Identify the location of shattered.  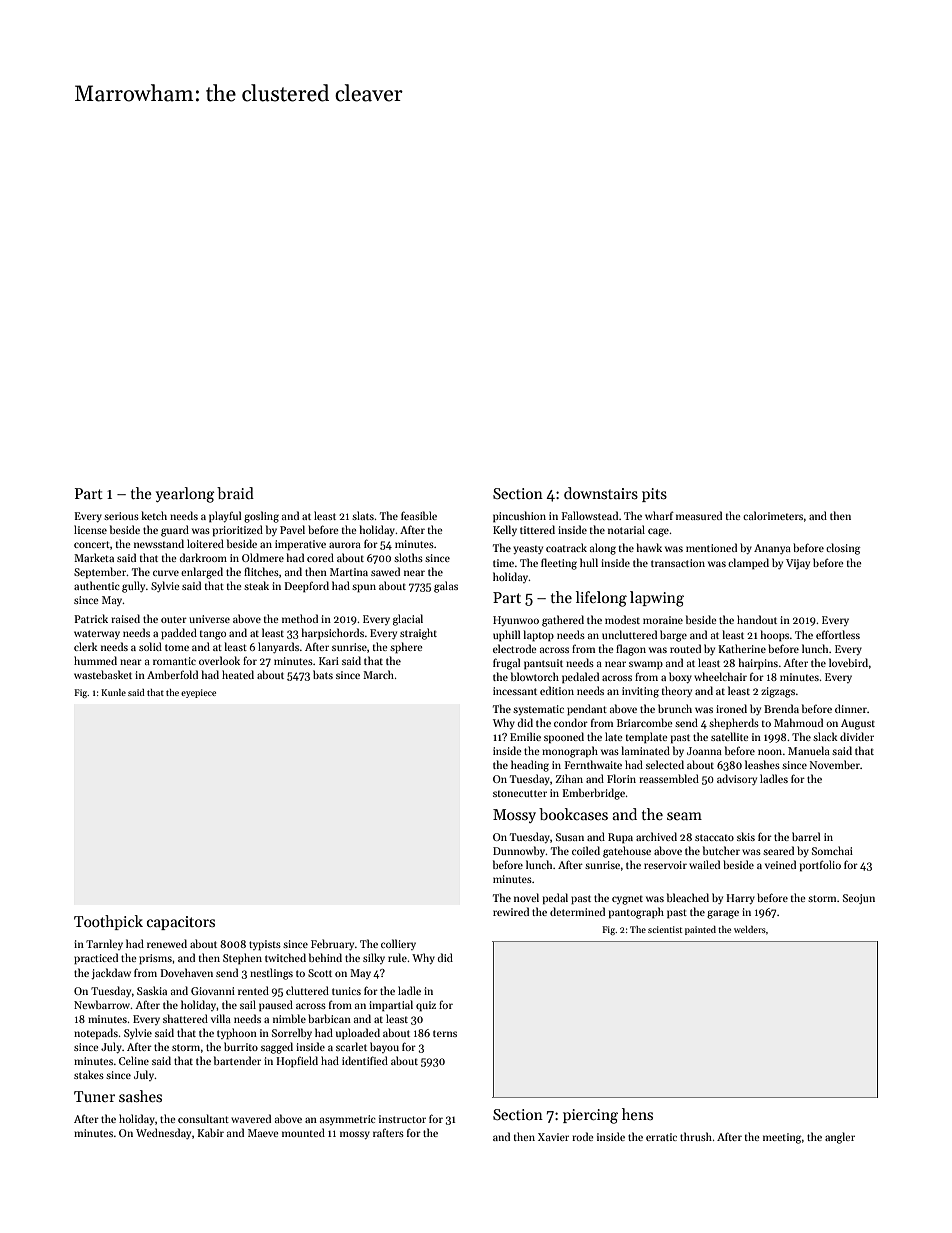
(185, 1018).
